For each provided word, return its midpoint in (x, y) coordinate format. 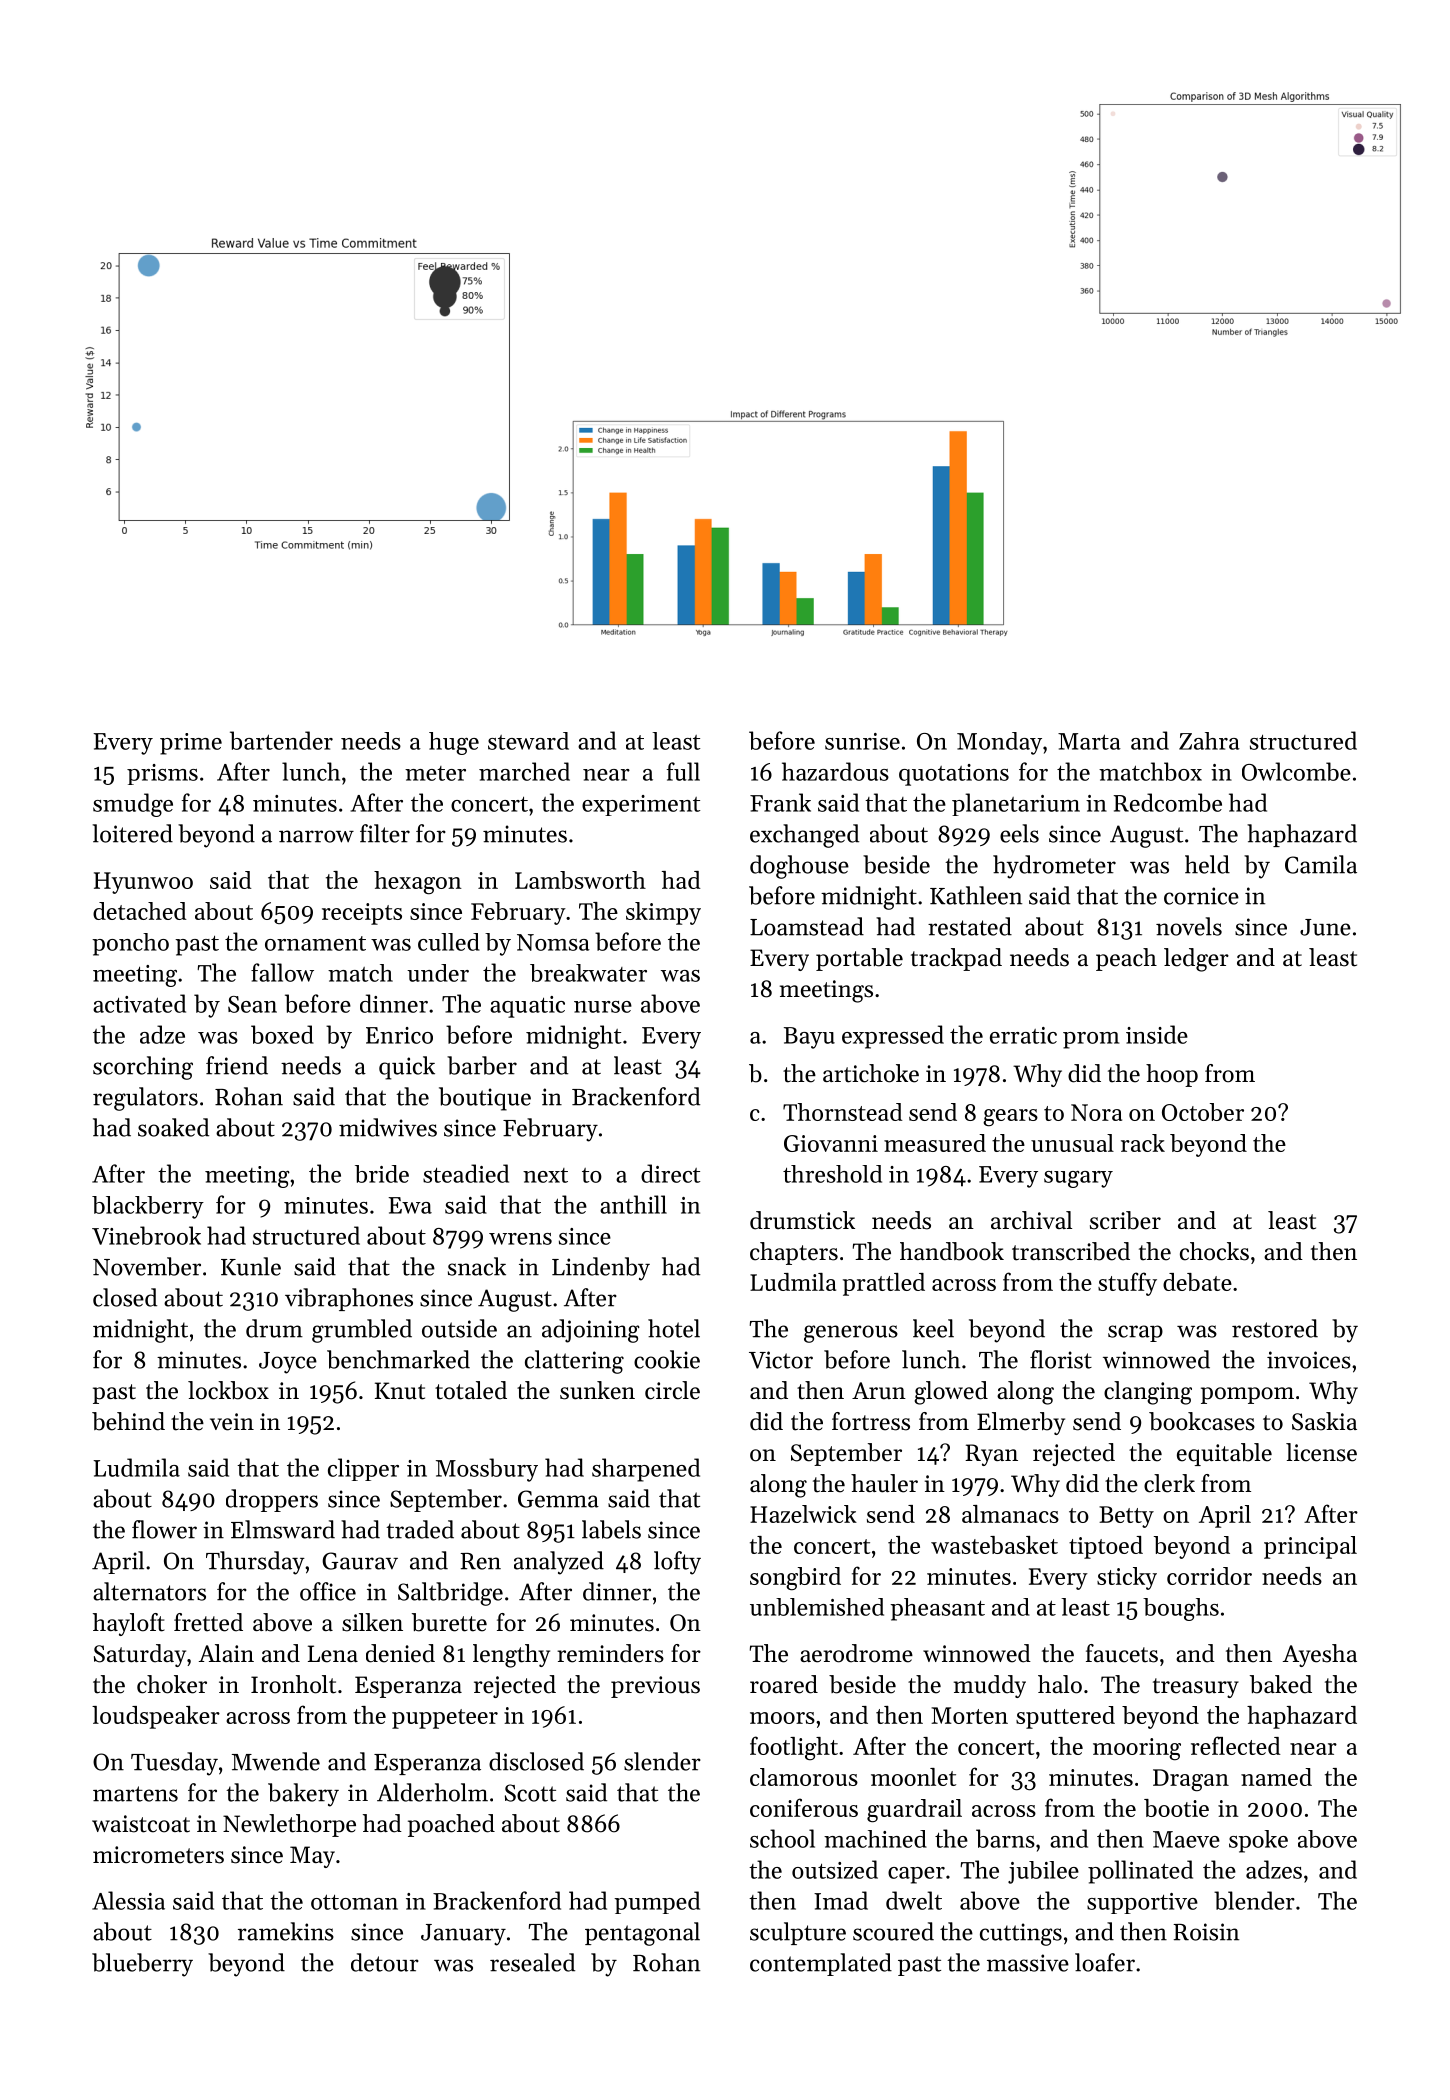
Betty (1126, 1517)
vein (232, 1422)
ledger (1196, 960)
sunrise (862, 741)
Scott (530, 1793)
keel (933, 1328)
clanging (1148, 1393)
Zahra (1209, 741)
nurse (603, 1007)
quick (407, 1068)
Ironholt (293, 1684)
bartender (281, 740)
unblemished (817, 1607)
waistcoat (141, 1824)
